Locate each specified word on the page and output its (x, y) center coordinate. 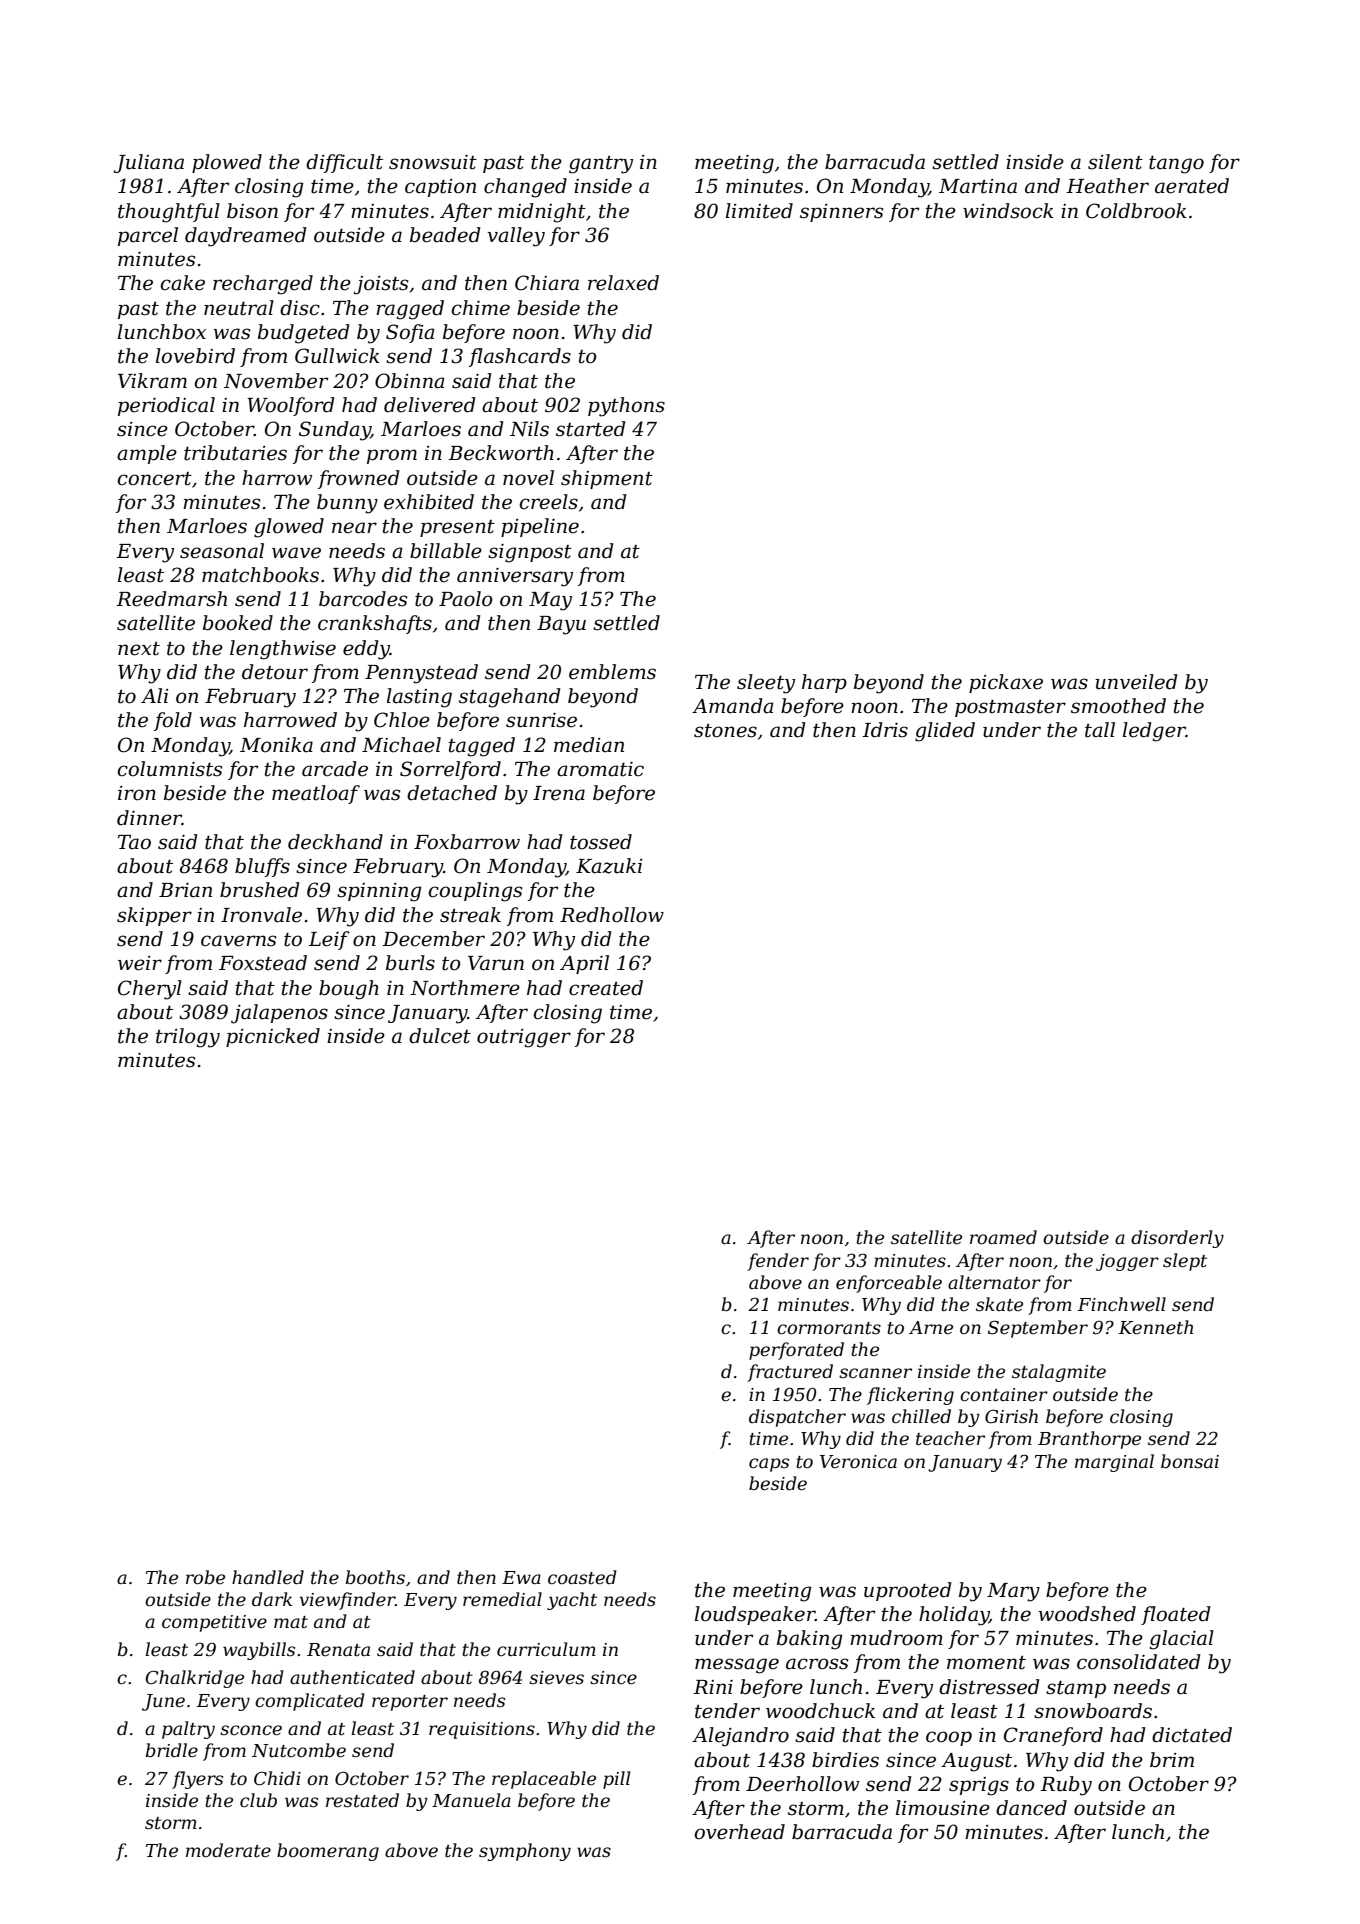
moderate (228, 1850)
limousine (943, 1808)
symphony (525, 1852)
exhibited (429, 502)
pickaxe (1006, 683)
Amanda (733, 706)
